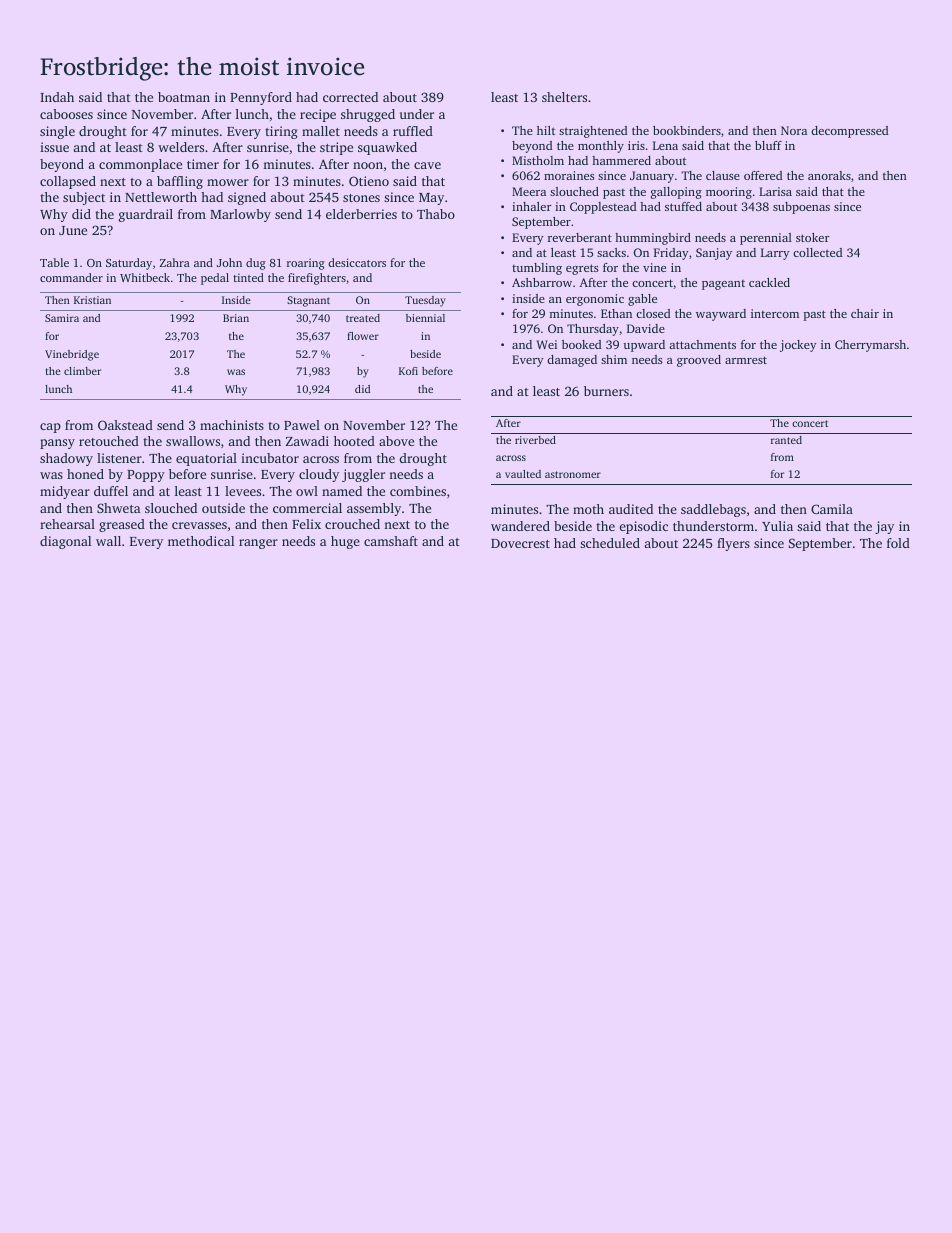  What do you see at coordinates (769, 282) in the page?
I see `cackled` at bounding box center [769, 282].
